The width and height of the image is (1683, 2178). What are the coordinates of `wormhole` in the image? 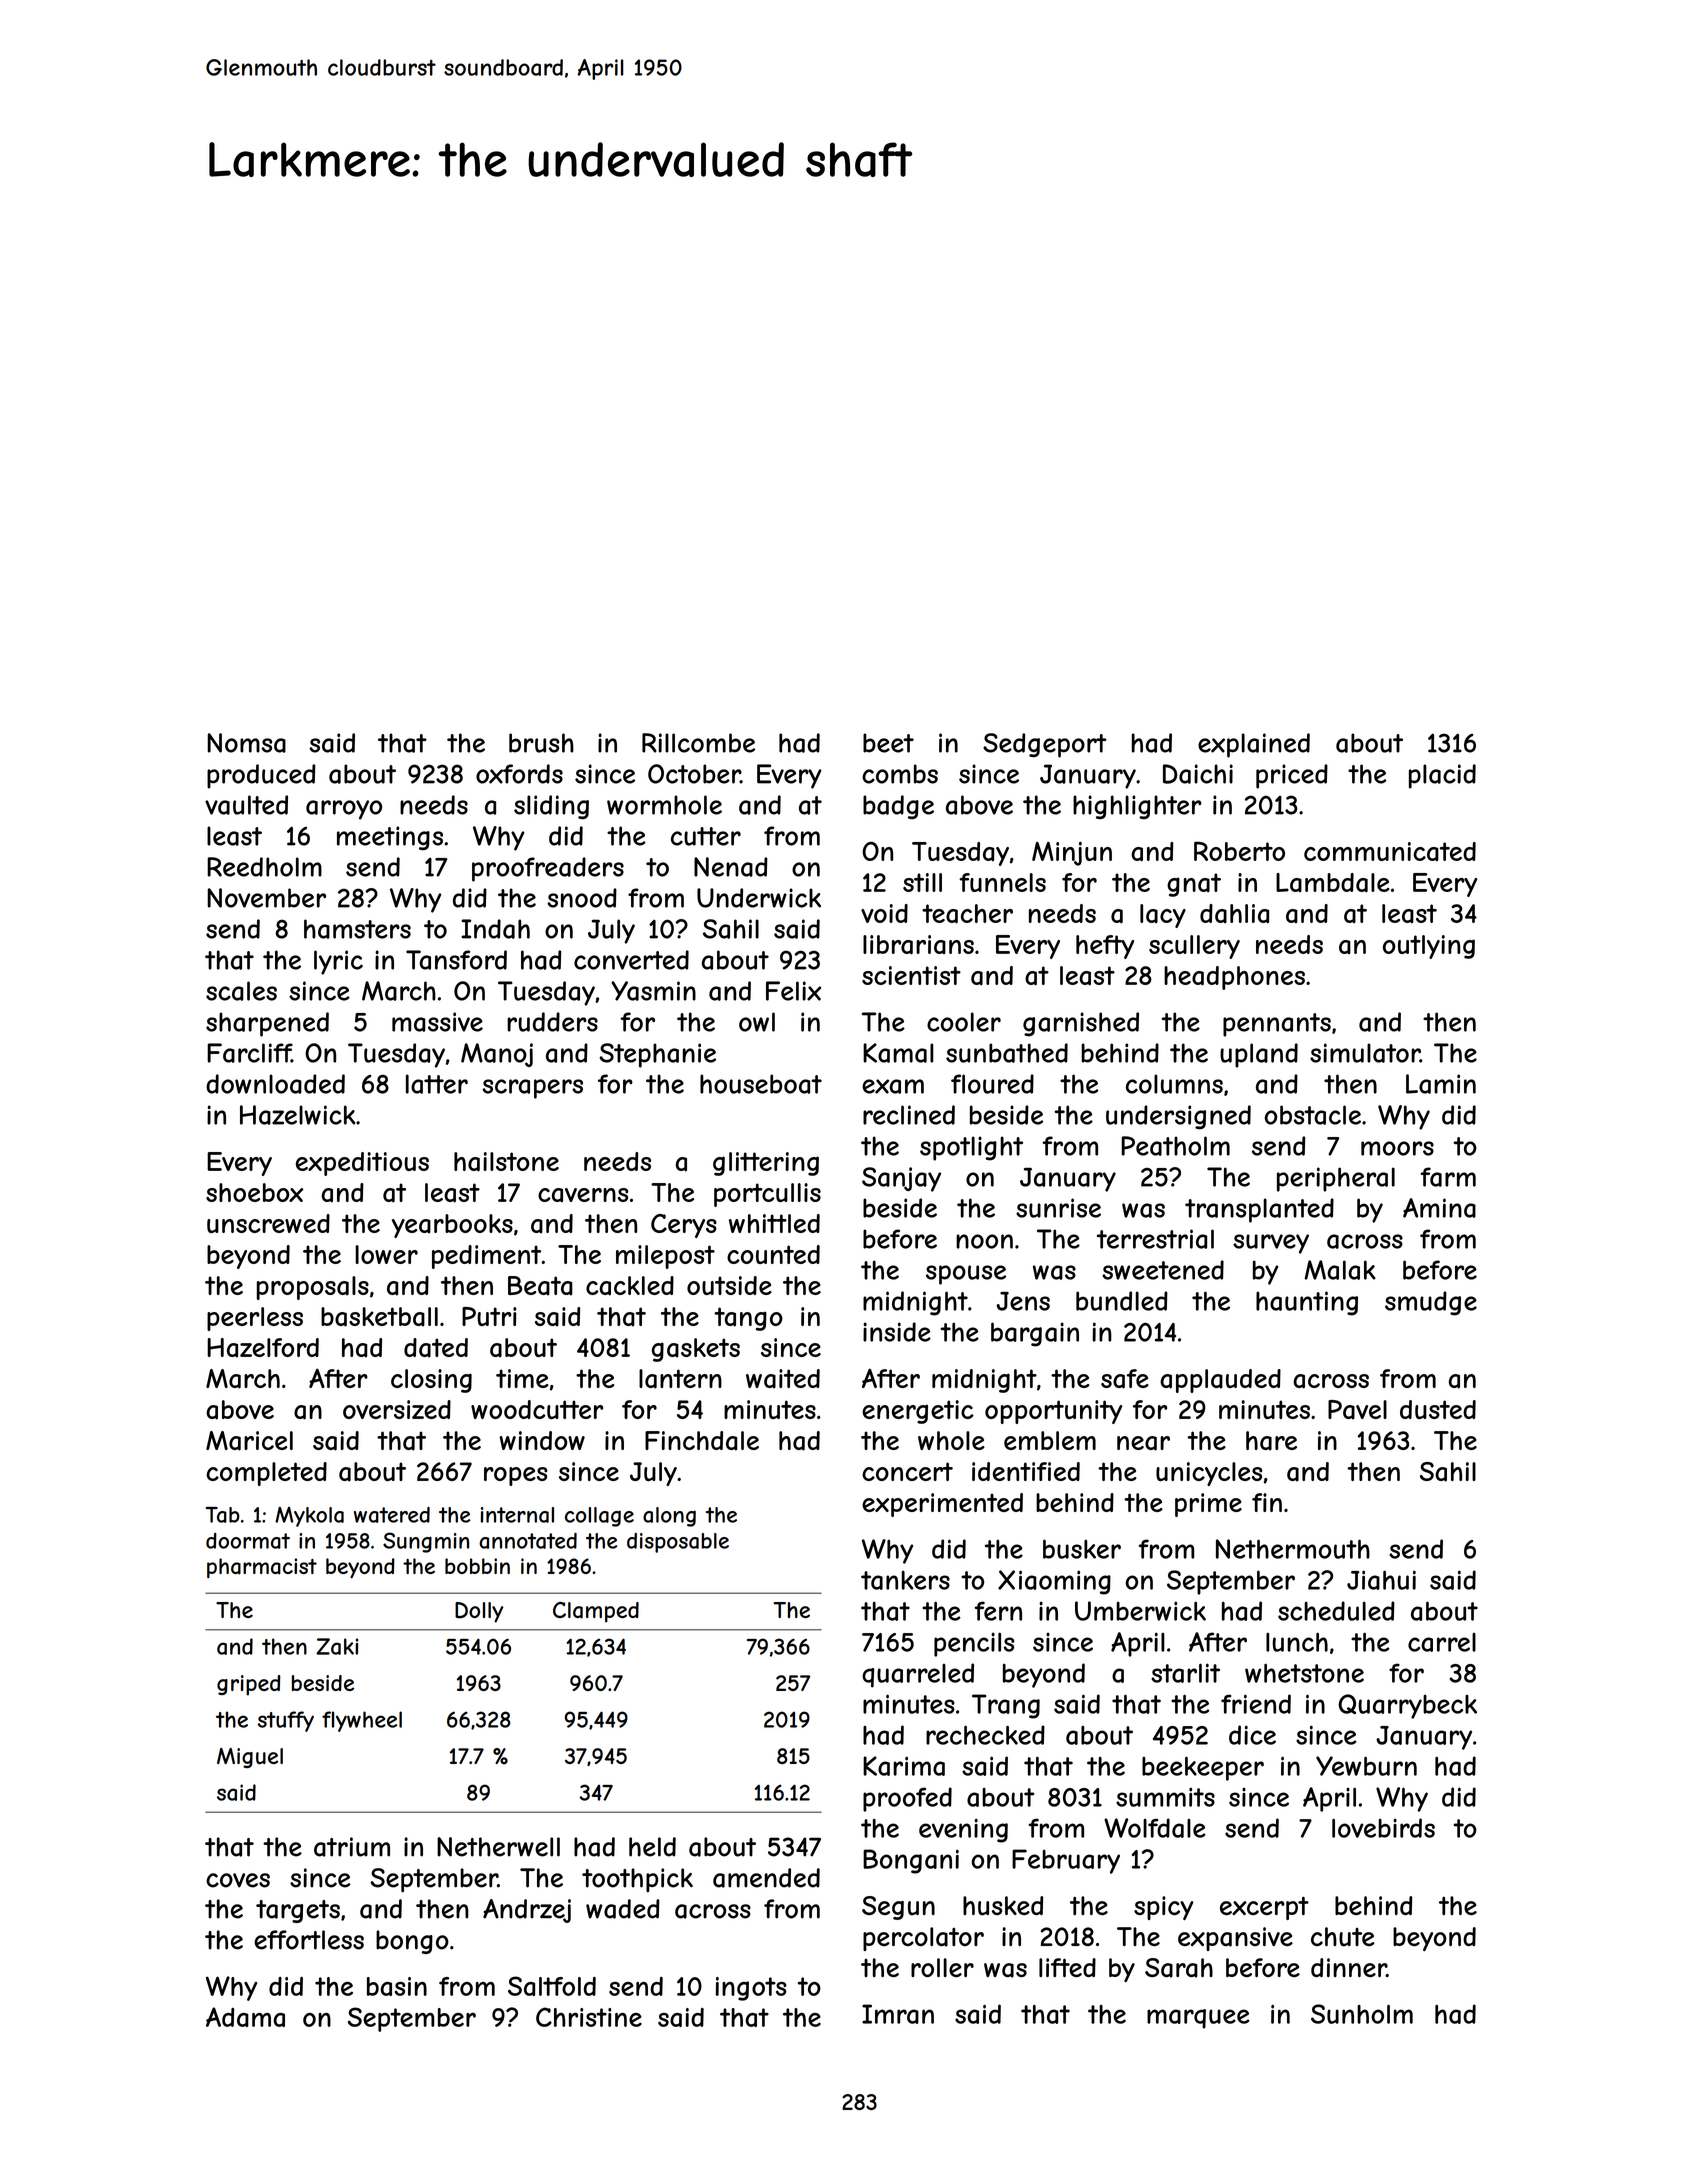 It's located at (664, 805).
